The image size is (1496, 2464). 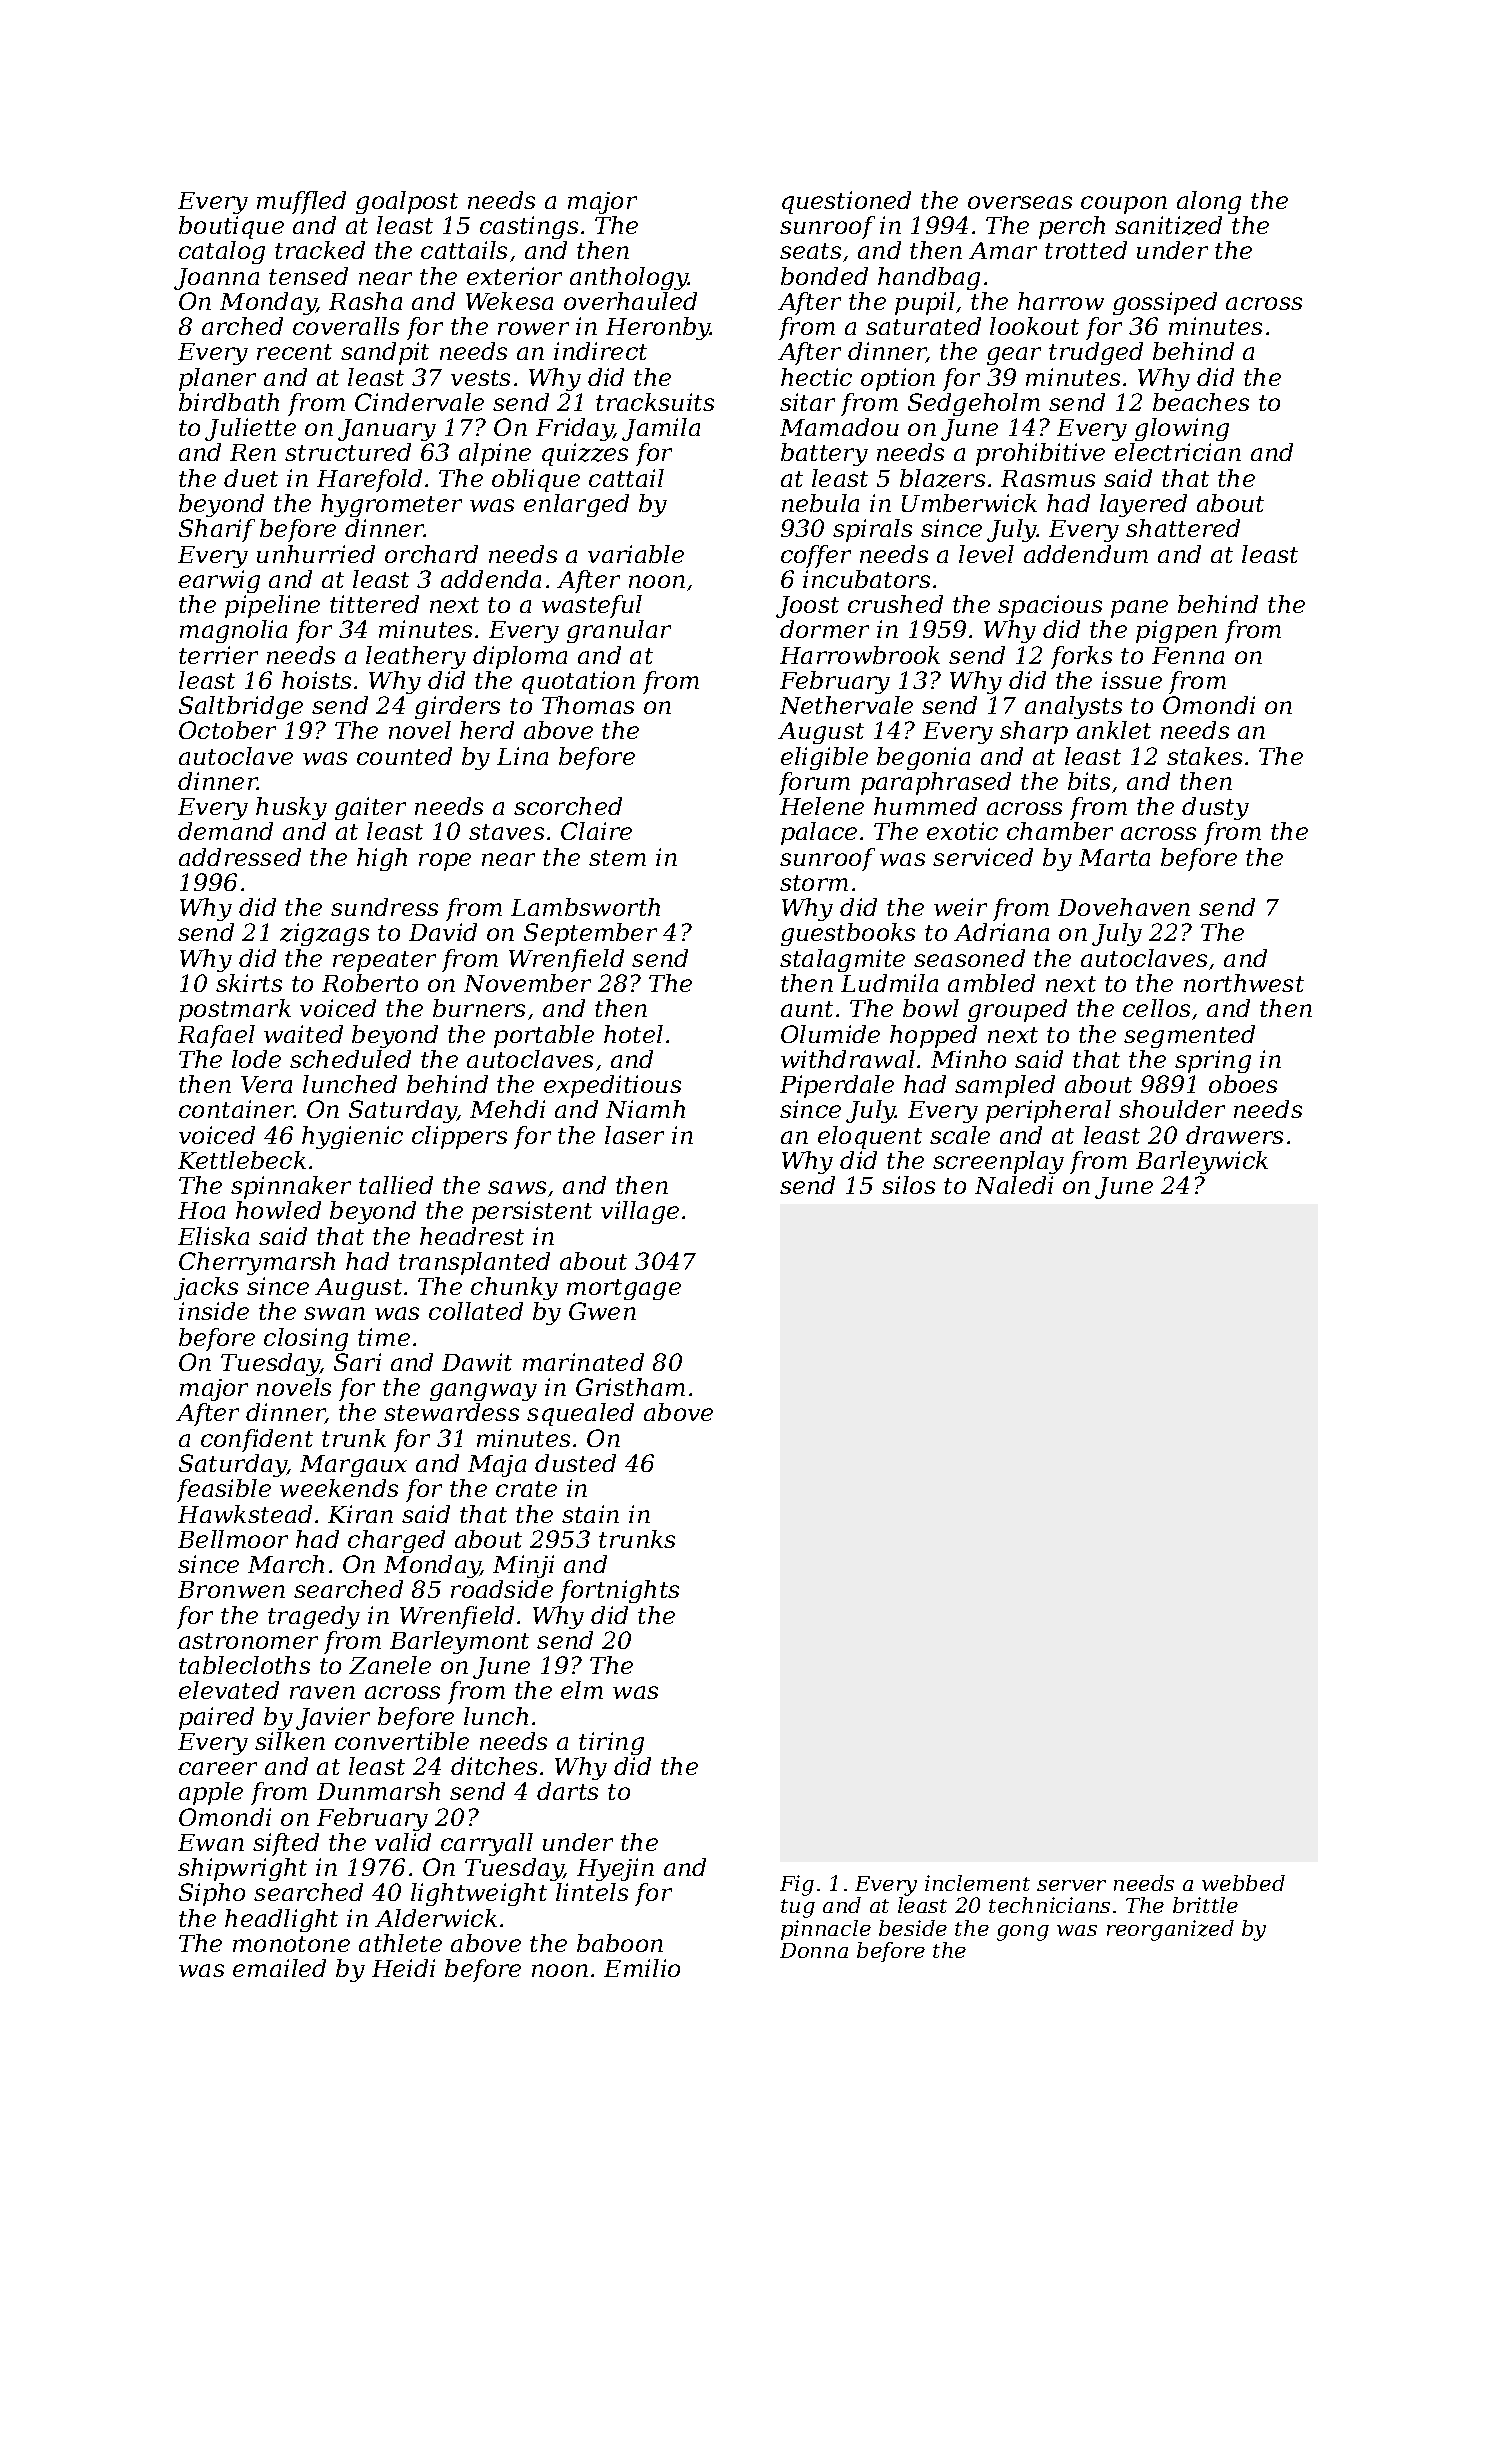 I want to click on palace, so click(x=819, y=833).
